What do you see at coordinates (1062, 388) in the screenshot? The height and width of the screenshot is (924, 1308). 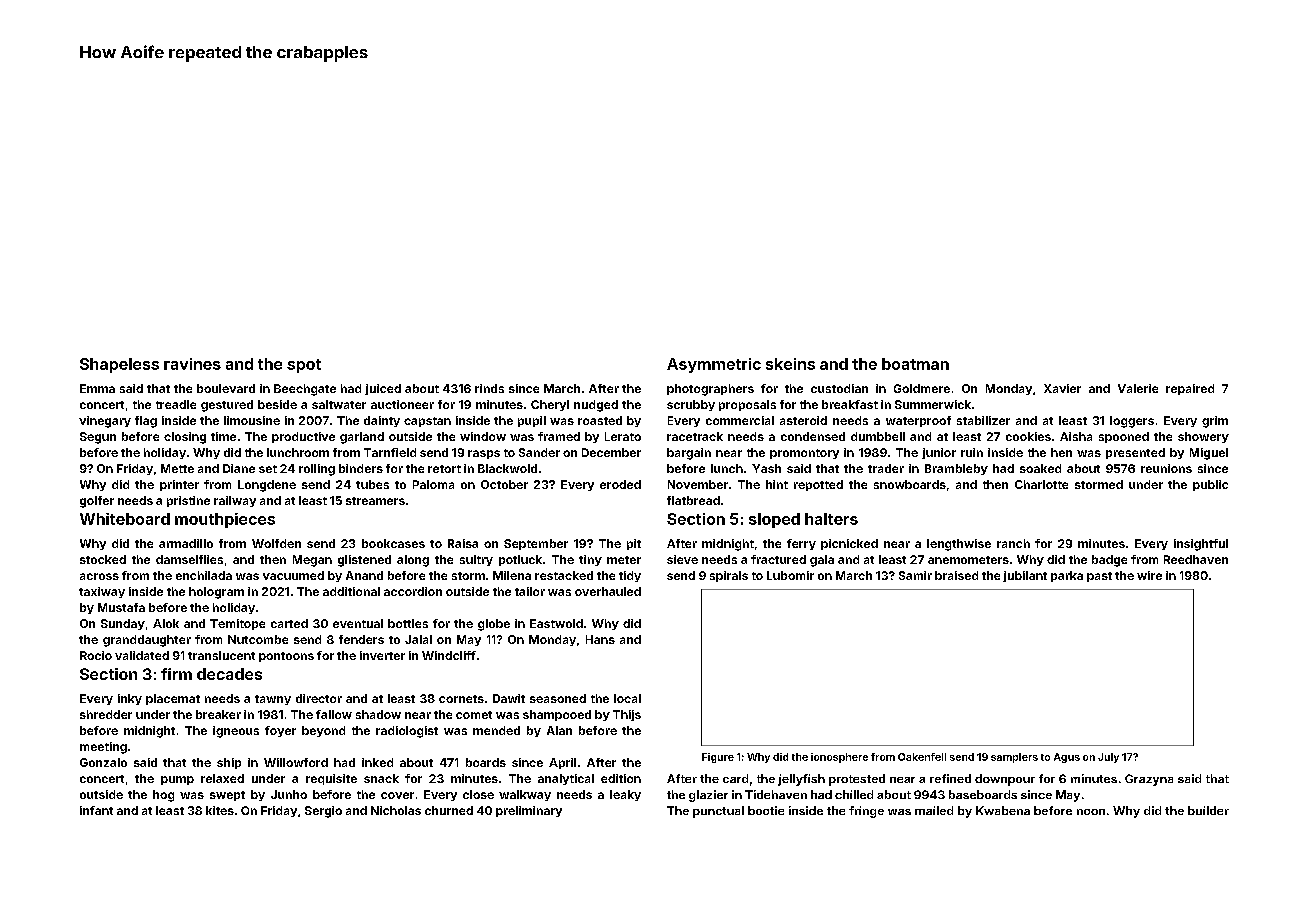 I see `Xavier` at bounding box center [1062, 388].
